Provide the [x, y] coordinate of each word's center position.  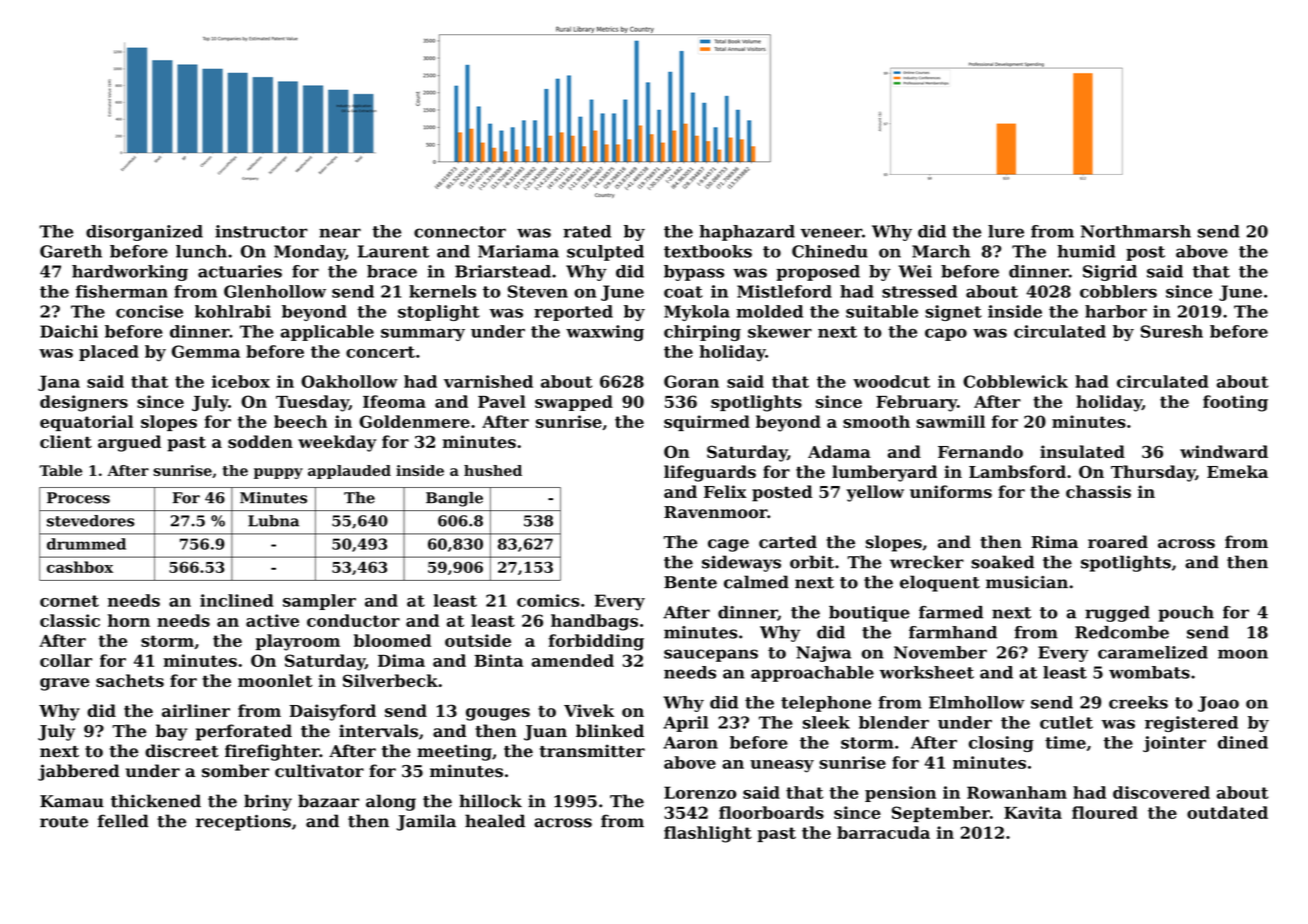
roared [1118, 542]
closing [1001, 744]
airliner [196, 710]
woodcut [891, 381]
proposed [818, 273]
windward [1224, 451]
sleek [826, 722]
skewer [780, 331]
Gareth [71, 251]
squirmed [707, 423]
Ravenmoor [715, 512]
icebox [241, 381]
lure [1006, 231]
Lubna [273, 521]
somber [235, 771]
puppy [278, 473]
